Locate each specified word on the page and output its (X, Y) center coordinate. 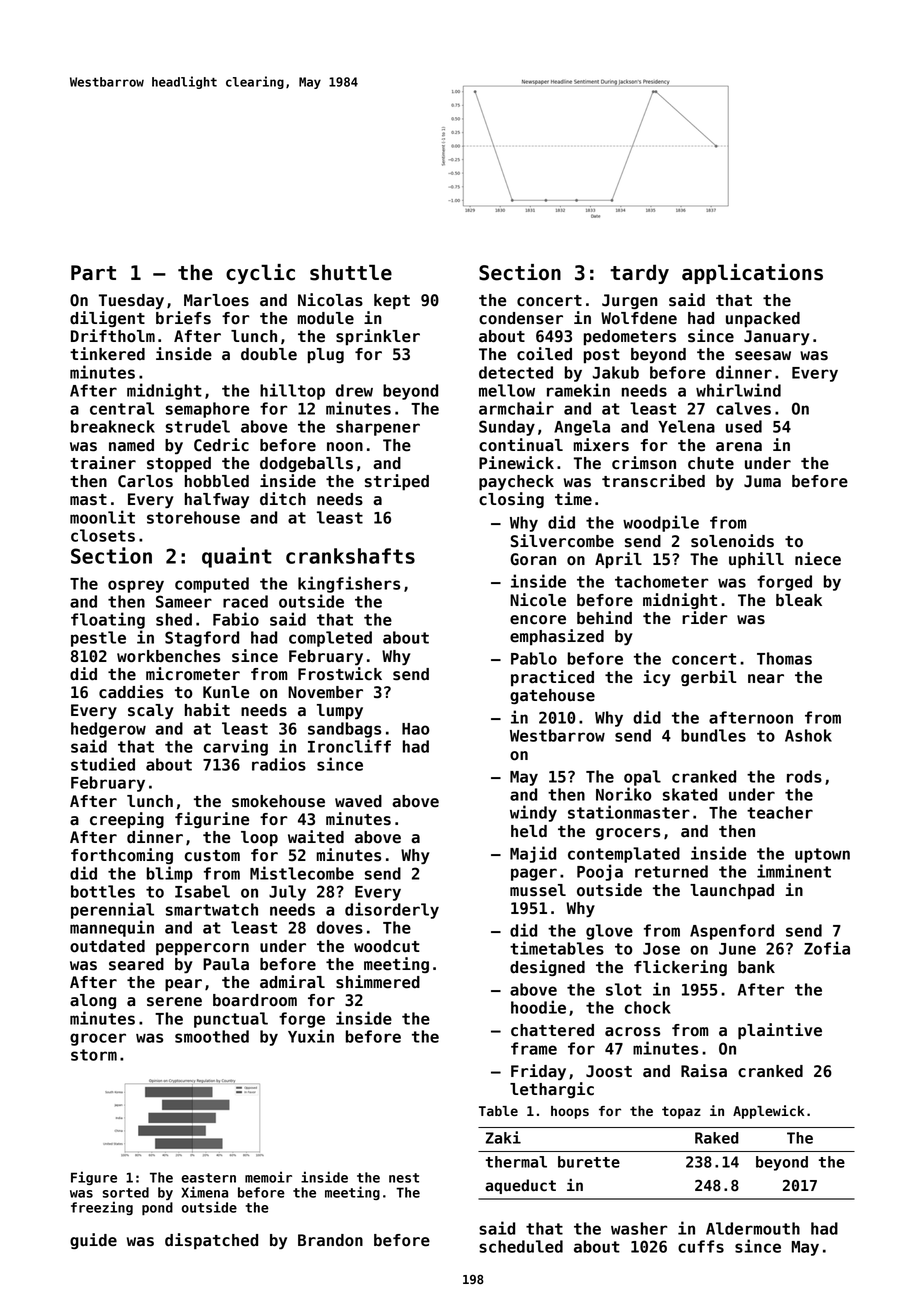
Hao (416, 729)
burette (589, 1162)
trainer (103, 463)
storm (94, 1055)
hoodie (538, 1007)
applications (752, 274)
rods (804, 776)
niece (818, 559)
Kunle (226, 692)
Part (93, 273)
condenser (521, 318)
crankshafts (350, 556)
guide (93, 1241)
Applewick (769, 1112)
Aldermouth (753, 1228)
